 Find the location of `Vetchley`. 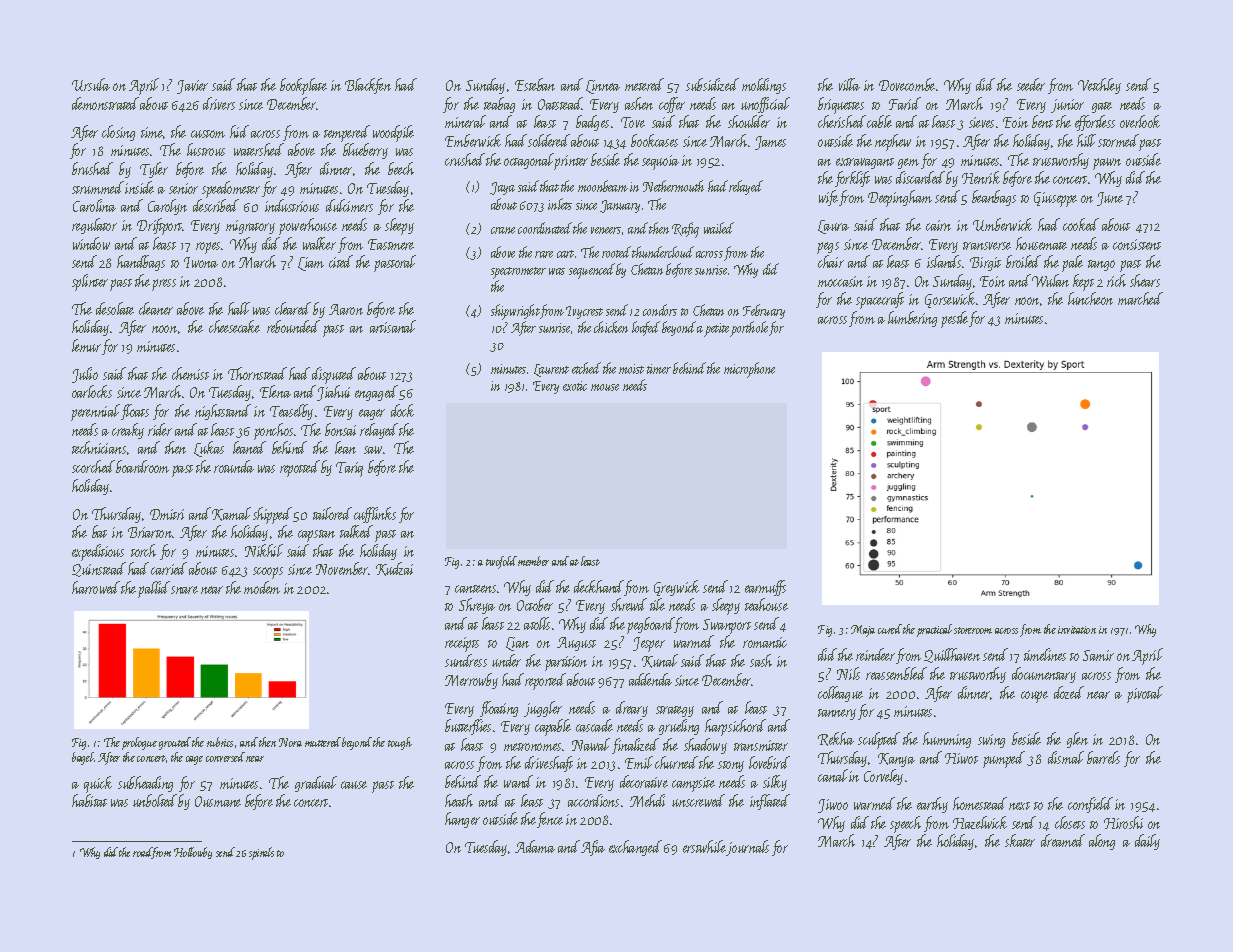

Vetchley is located at coordinates (1099, 86).
